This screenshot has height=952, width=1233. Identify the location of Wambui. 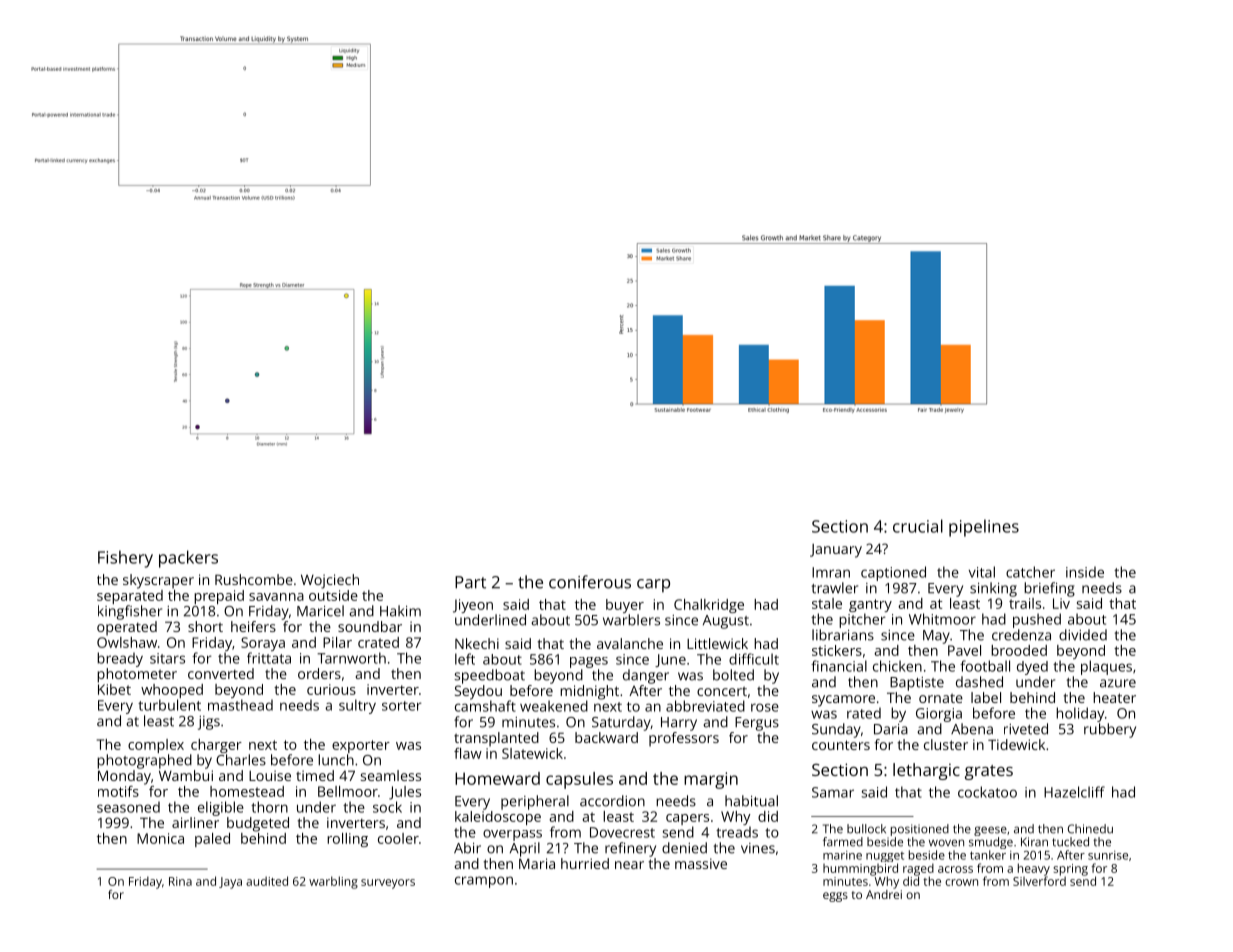
(186, 775).
